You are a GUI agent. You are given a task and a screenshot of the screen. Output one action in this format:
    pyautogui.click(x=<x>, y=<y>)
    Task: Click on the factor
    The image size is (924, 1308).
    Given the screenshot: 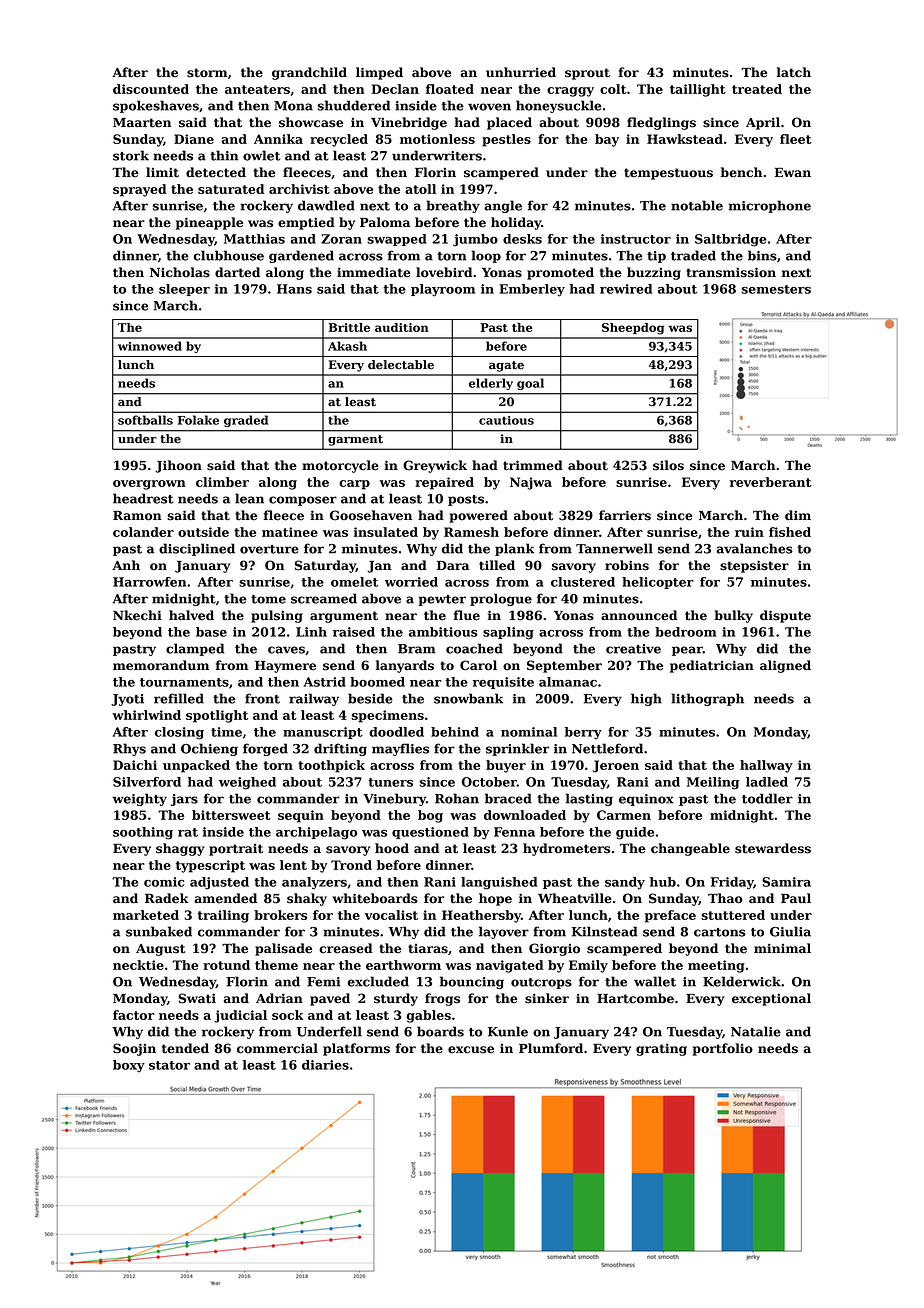 What is the action you would take?
    pyautogui.click(x=134, y=1015)
